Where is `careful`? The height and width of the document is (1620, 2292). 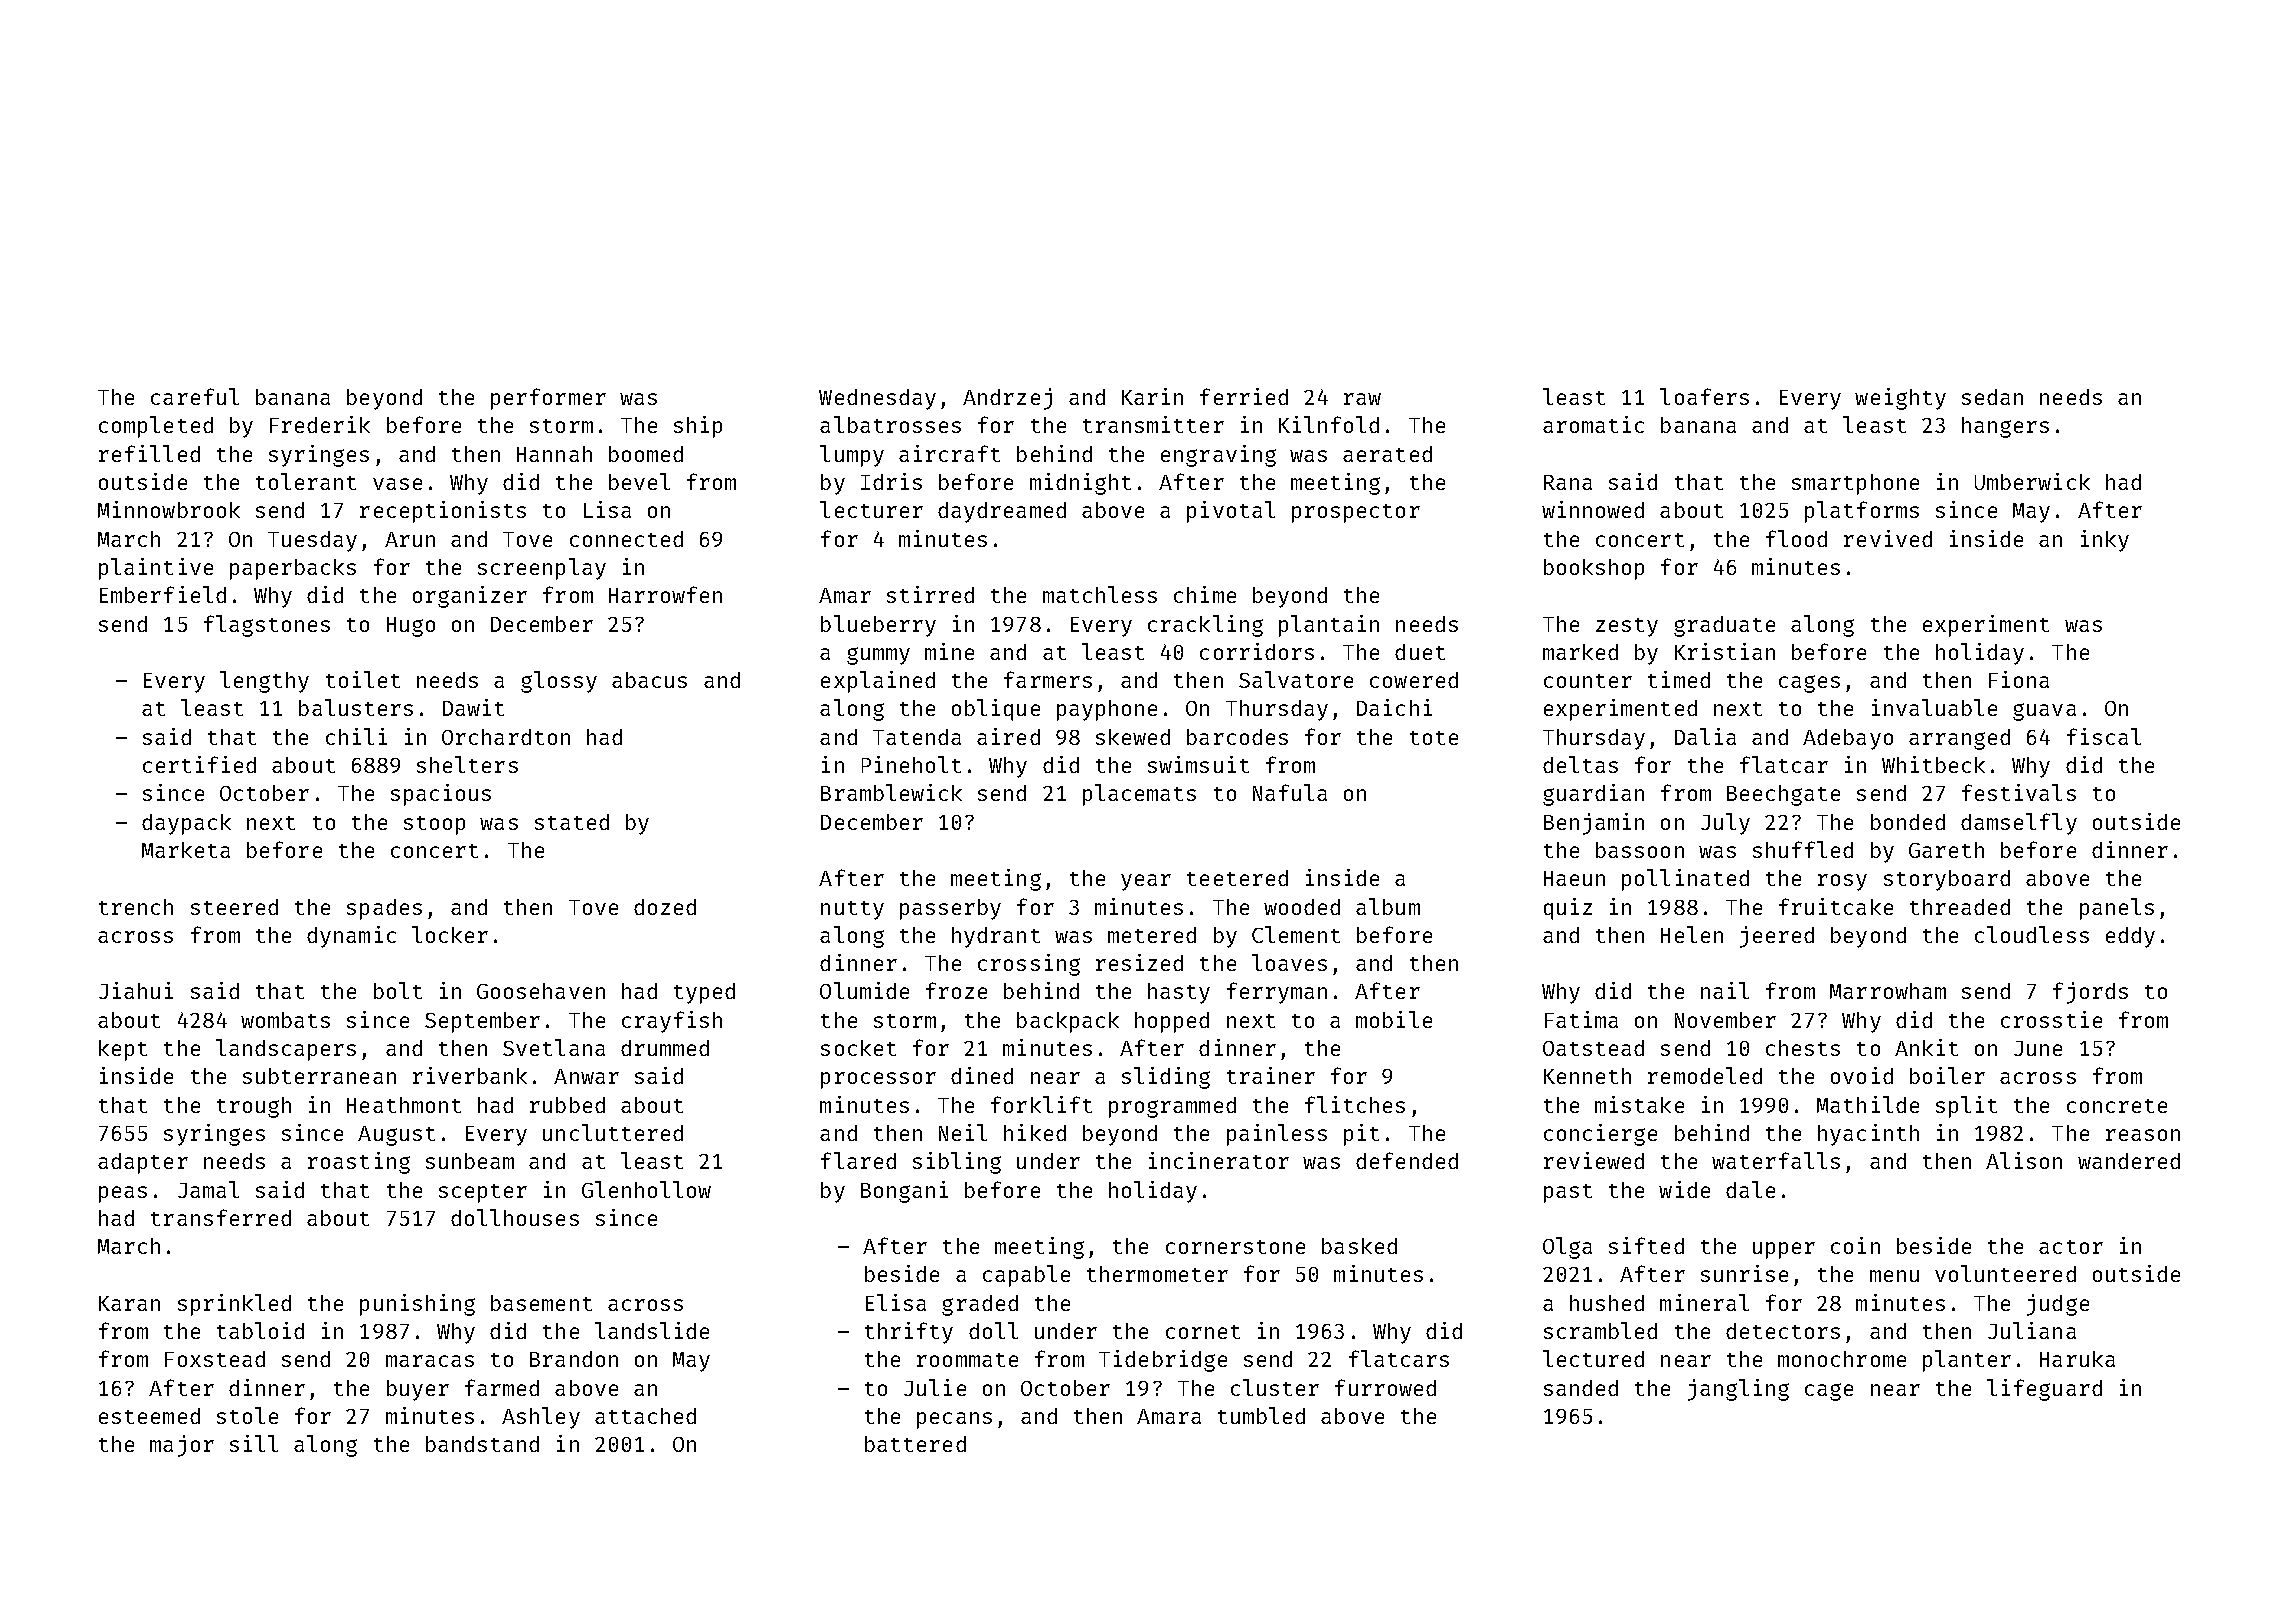
careful is located at coordinates (195, 396).
